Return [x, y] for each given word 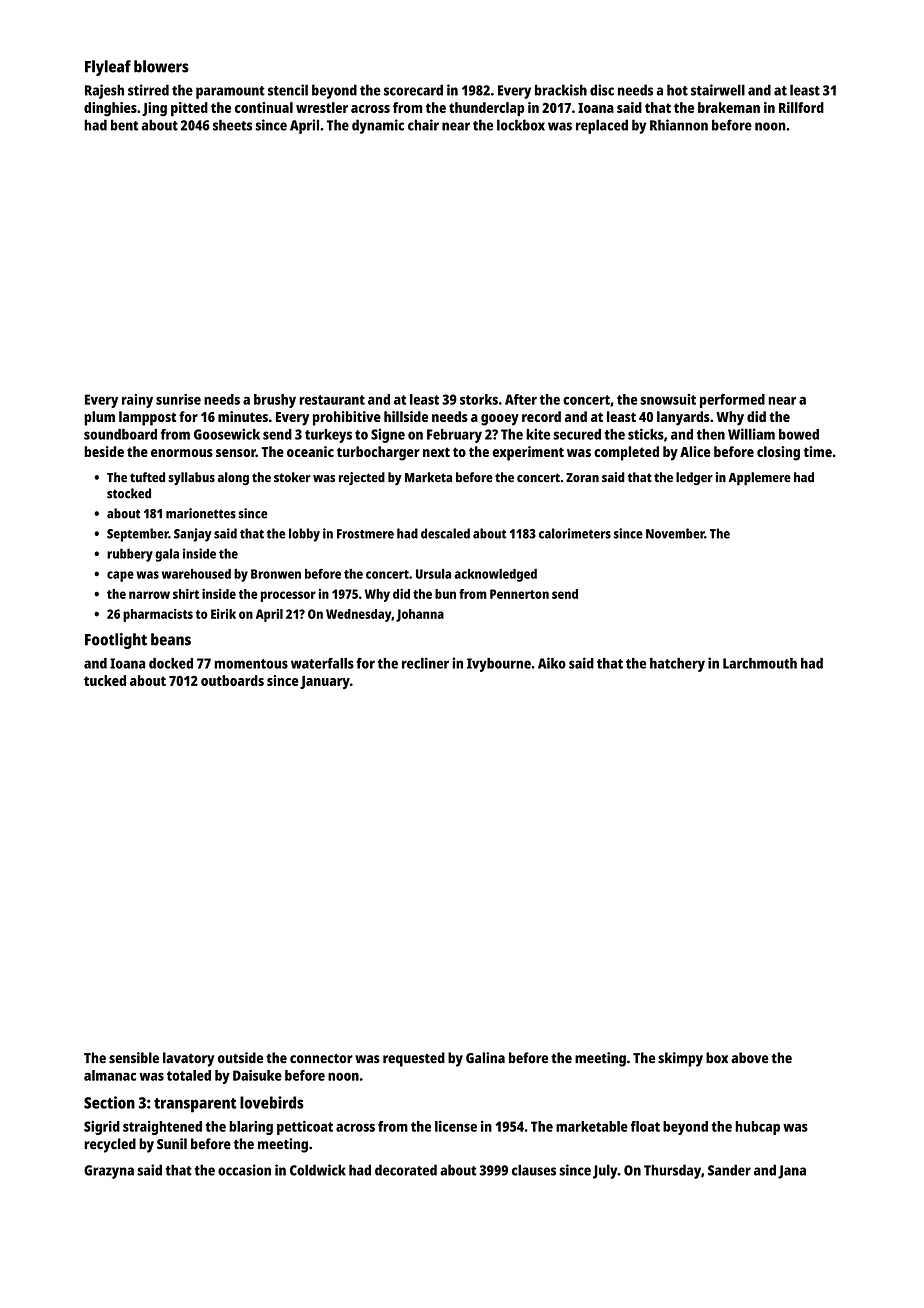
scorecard [413, 90]
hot [677, 90]
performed [732, 401]
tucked [105, 680]
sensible [134, 1058]
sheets [232, 125]
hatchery [677, 665]
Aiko [552, 663]
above [750, 1058]
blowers [161, 66]
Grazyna [109, 1172]
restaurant [332, 400]
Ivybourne [499, 665]
